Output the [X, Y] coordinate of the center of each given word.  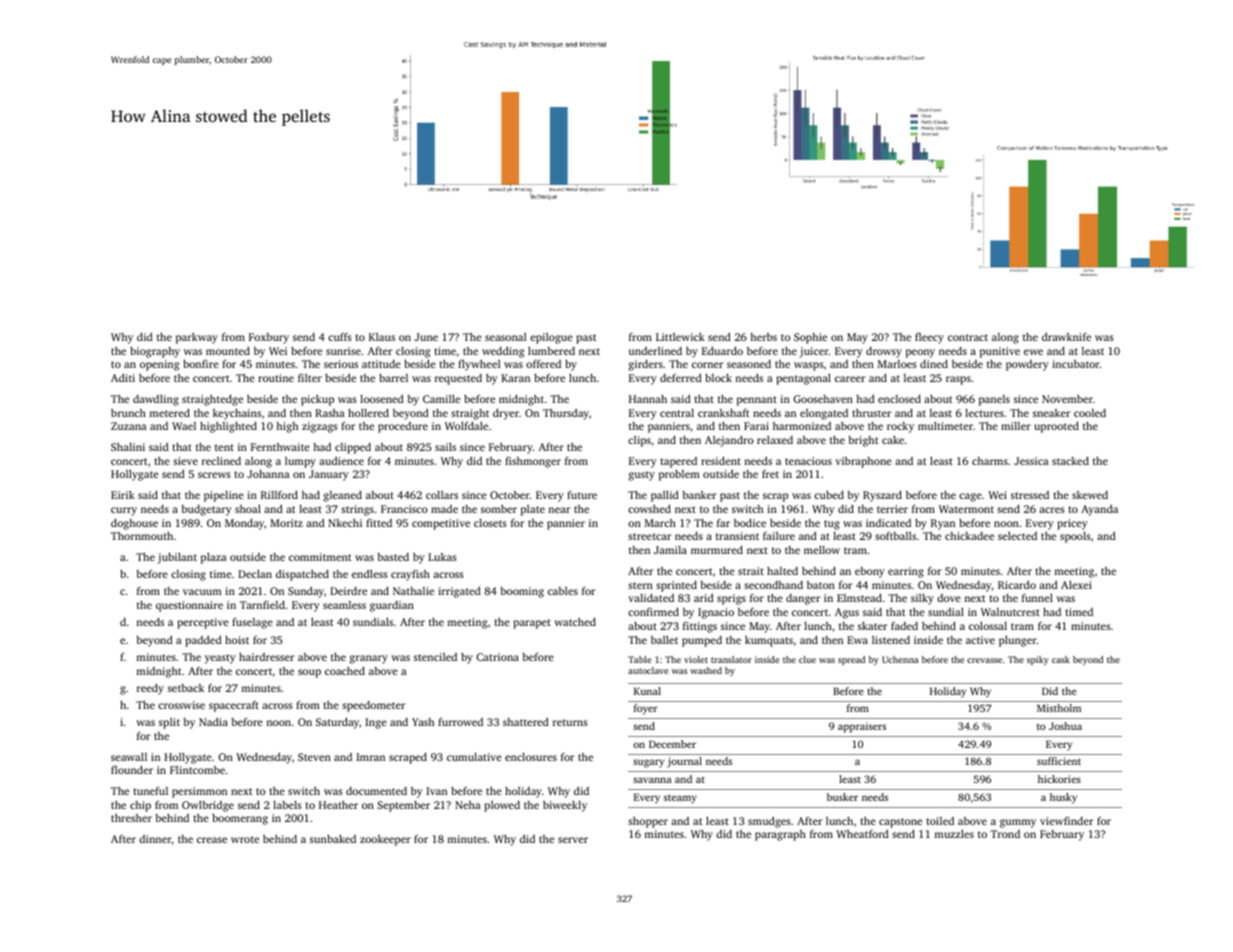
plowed [502, 806]
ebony [870, 572]
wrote [245, 839]
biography [155, 352]
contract [968, 337]
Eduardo [722, 351]
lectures [984, 413]
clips [639, 441]
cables [563, 591]
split [169, 723]
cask [1061, 659]
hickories [1059, 779]
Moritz [286, 523]
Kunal [647, 691]
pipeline [224, 496]
